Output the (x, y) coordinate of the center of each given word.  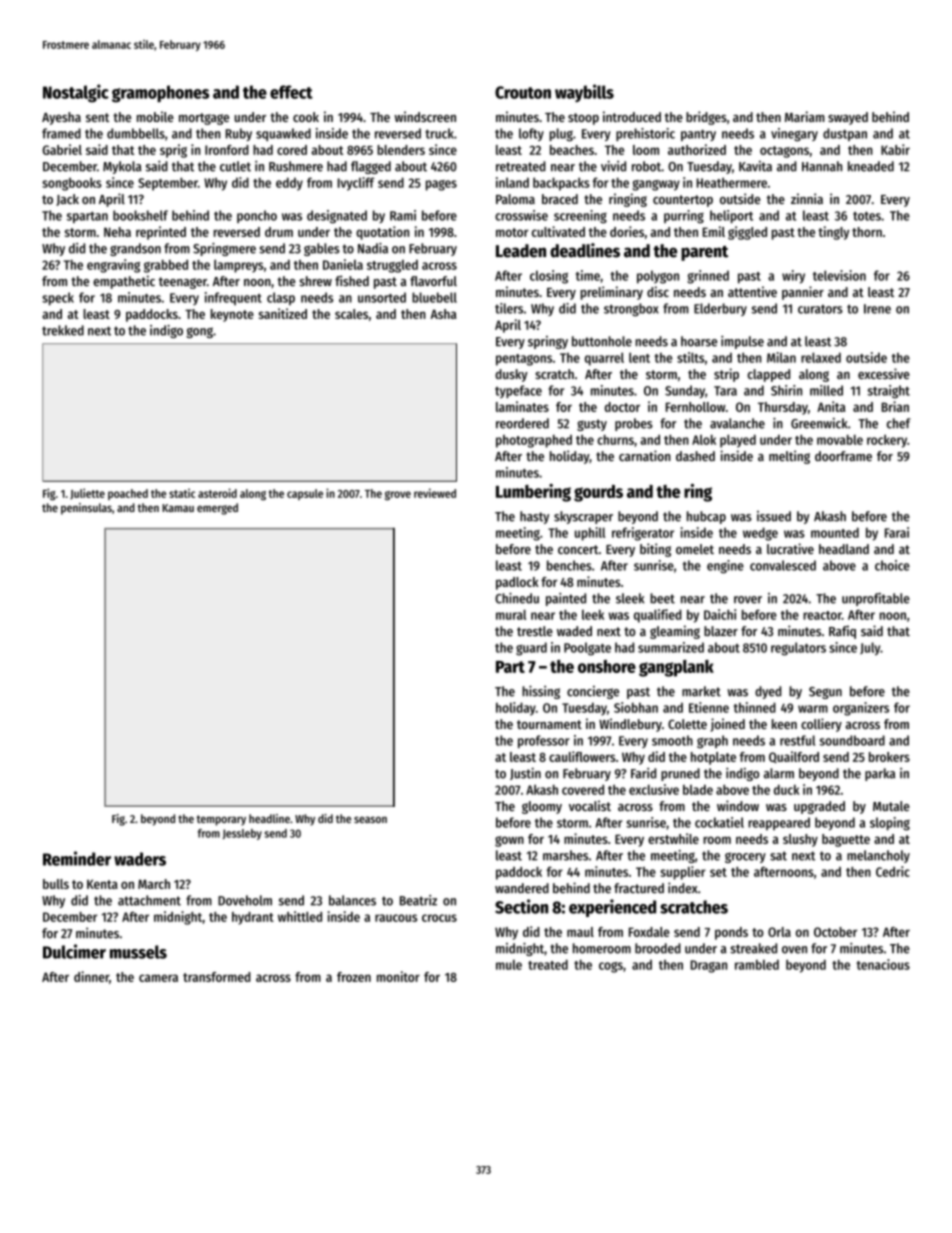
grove (398, 496)
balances (352, 900)
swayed (848, 118)
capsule (305, 494)
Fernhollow (695, 407)
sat (778, 856)
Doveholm (245, 900)
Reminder (77, 858)
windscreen (425, 116)
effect (291, 92)
